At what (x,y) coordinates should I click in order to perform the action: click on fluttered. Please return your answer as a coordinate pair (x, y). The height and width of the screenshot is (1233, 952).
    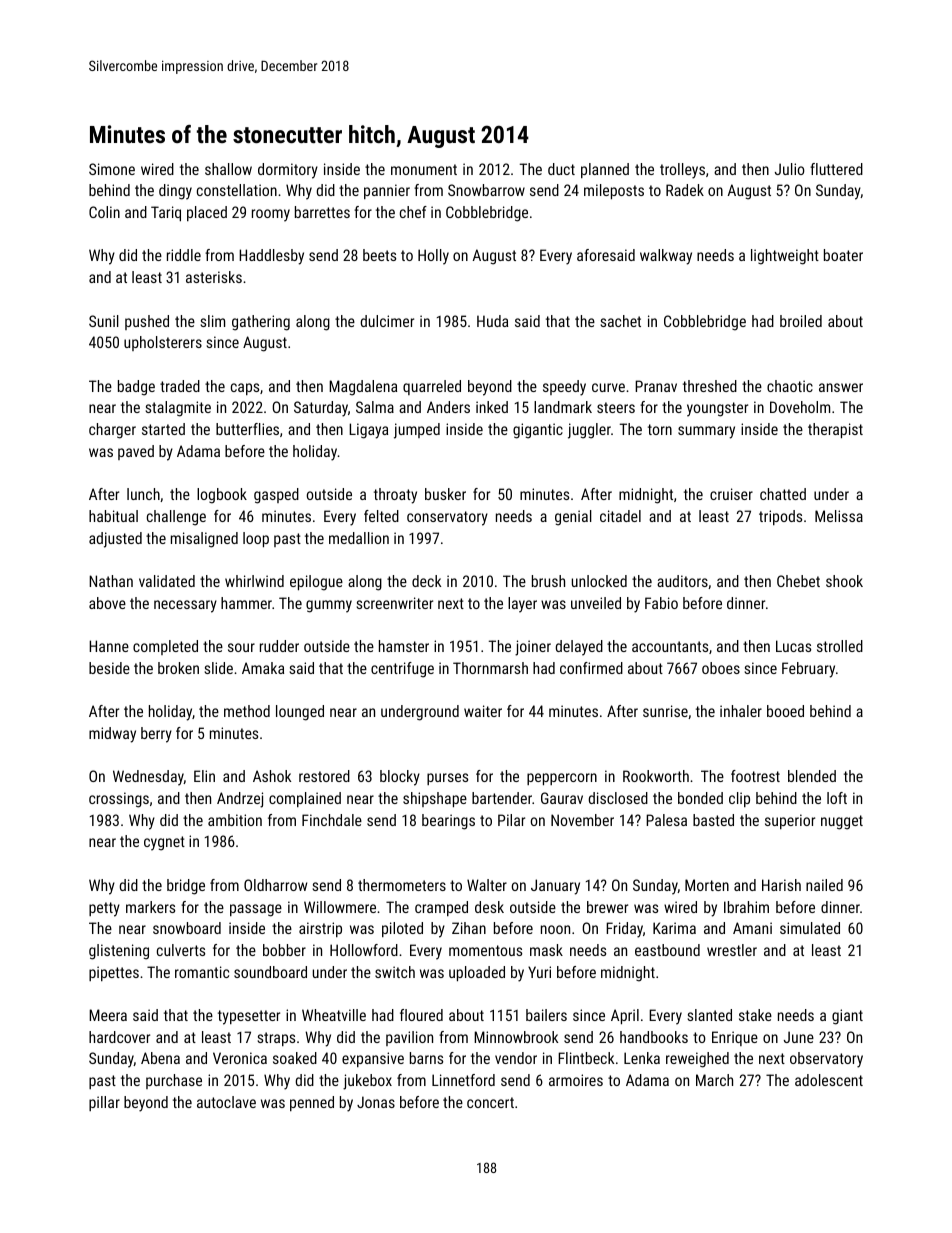
    Looking at the image, I should click on (836, 169).
